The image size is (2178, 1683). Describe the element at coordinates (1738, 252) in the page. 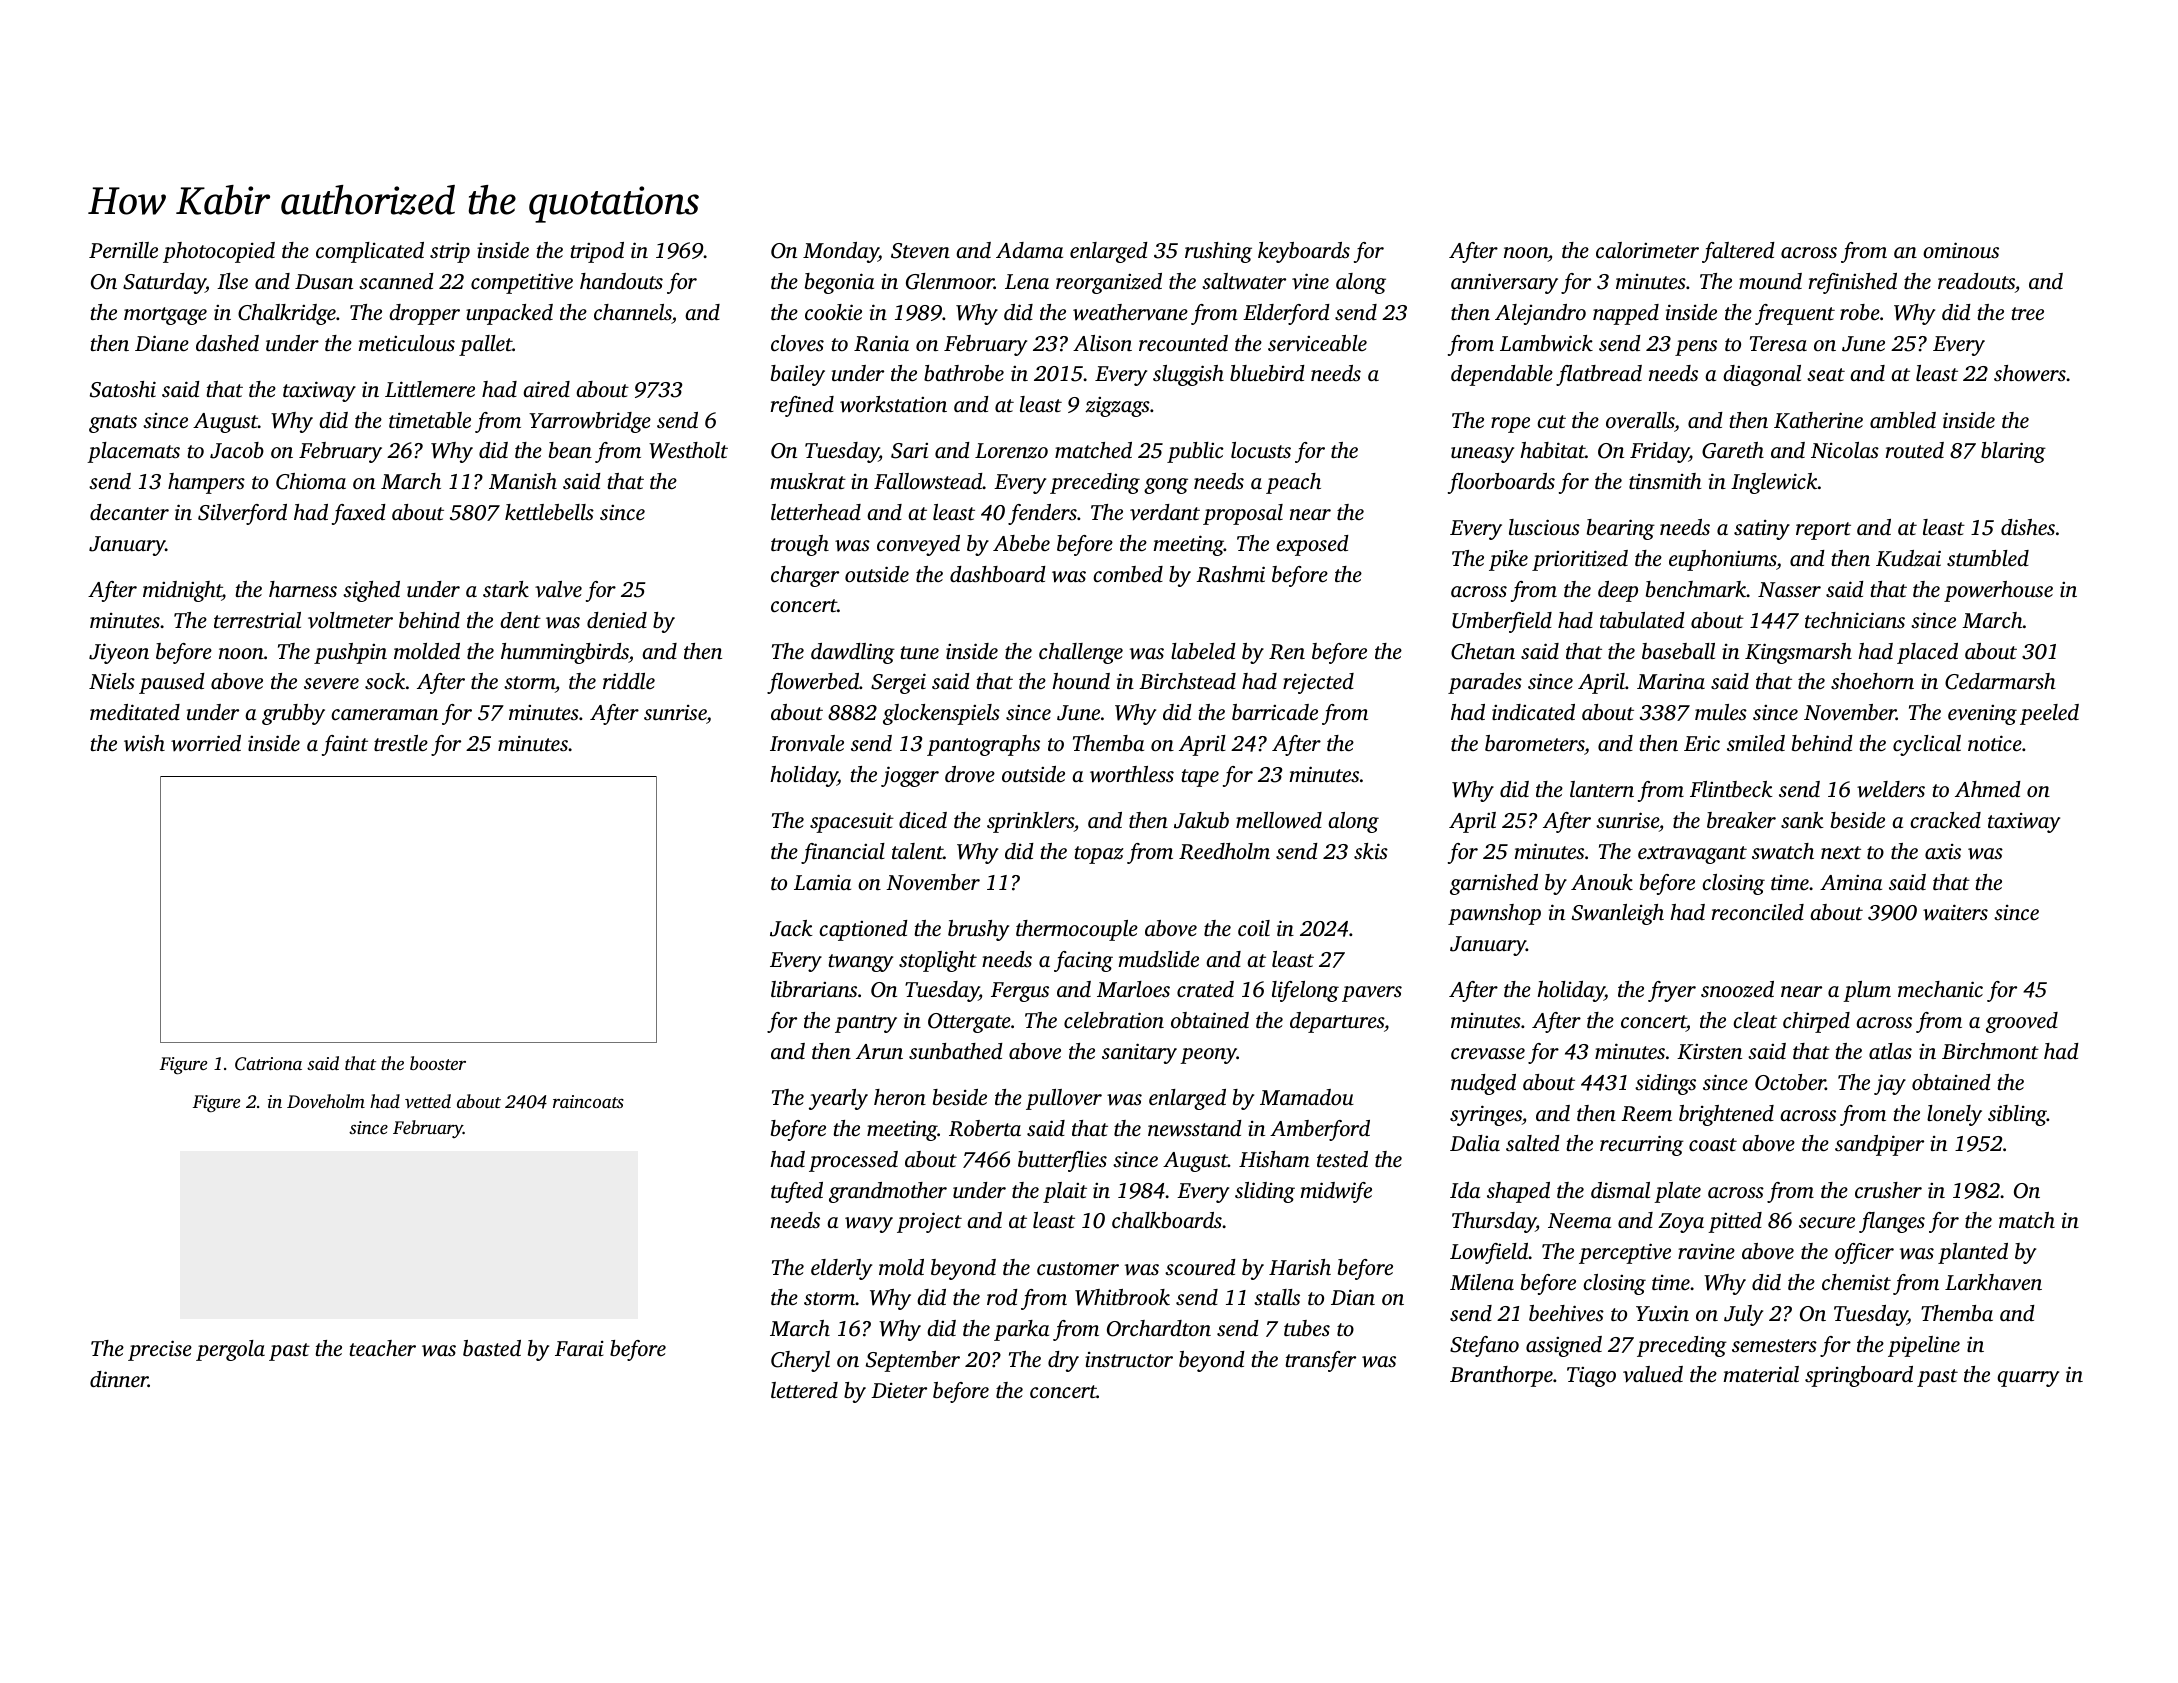

I see `faltered` at that location.
